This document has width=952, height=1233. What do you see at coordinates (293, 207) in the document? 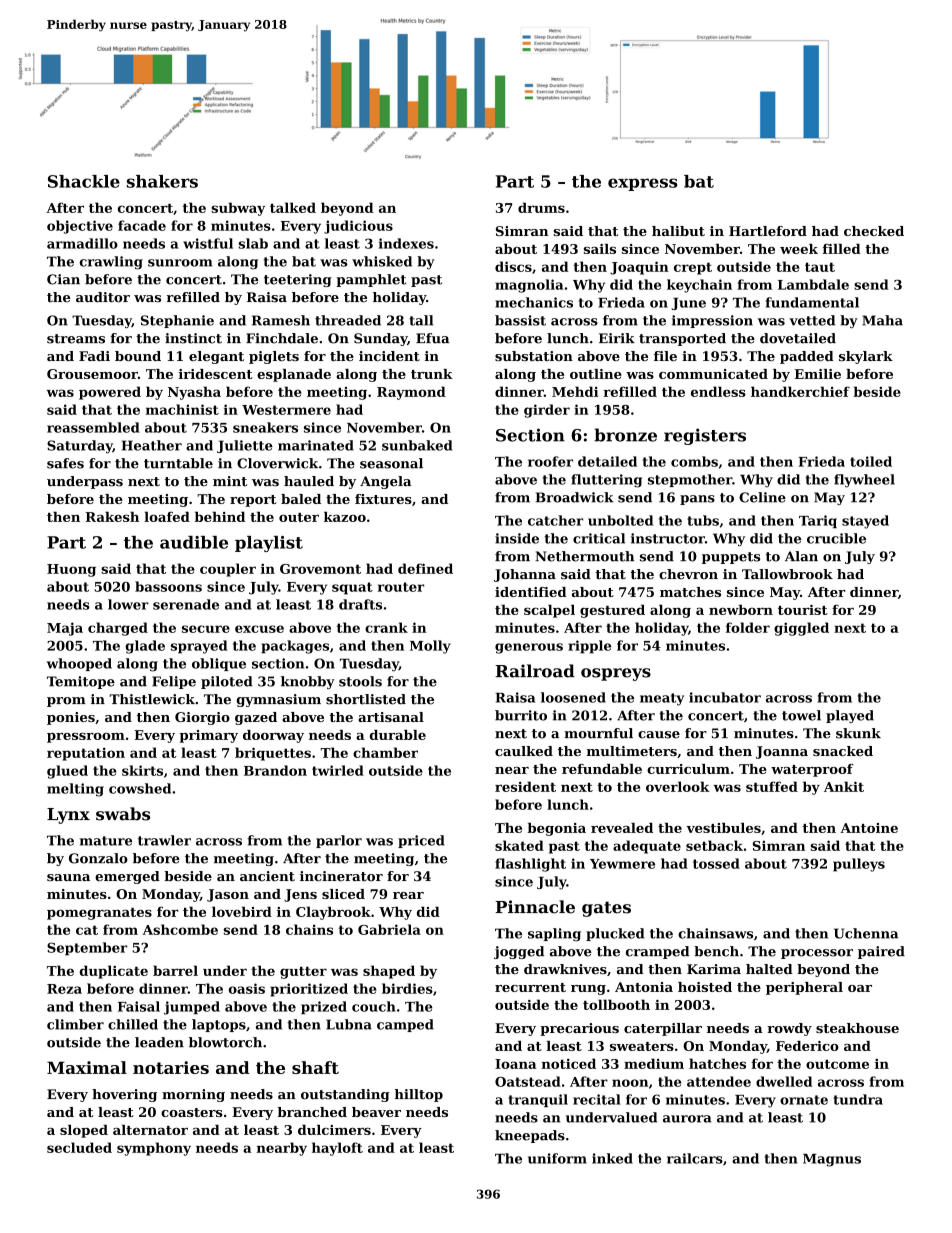
I see `talked` at bounding box center [293, 207].
